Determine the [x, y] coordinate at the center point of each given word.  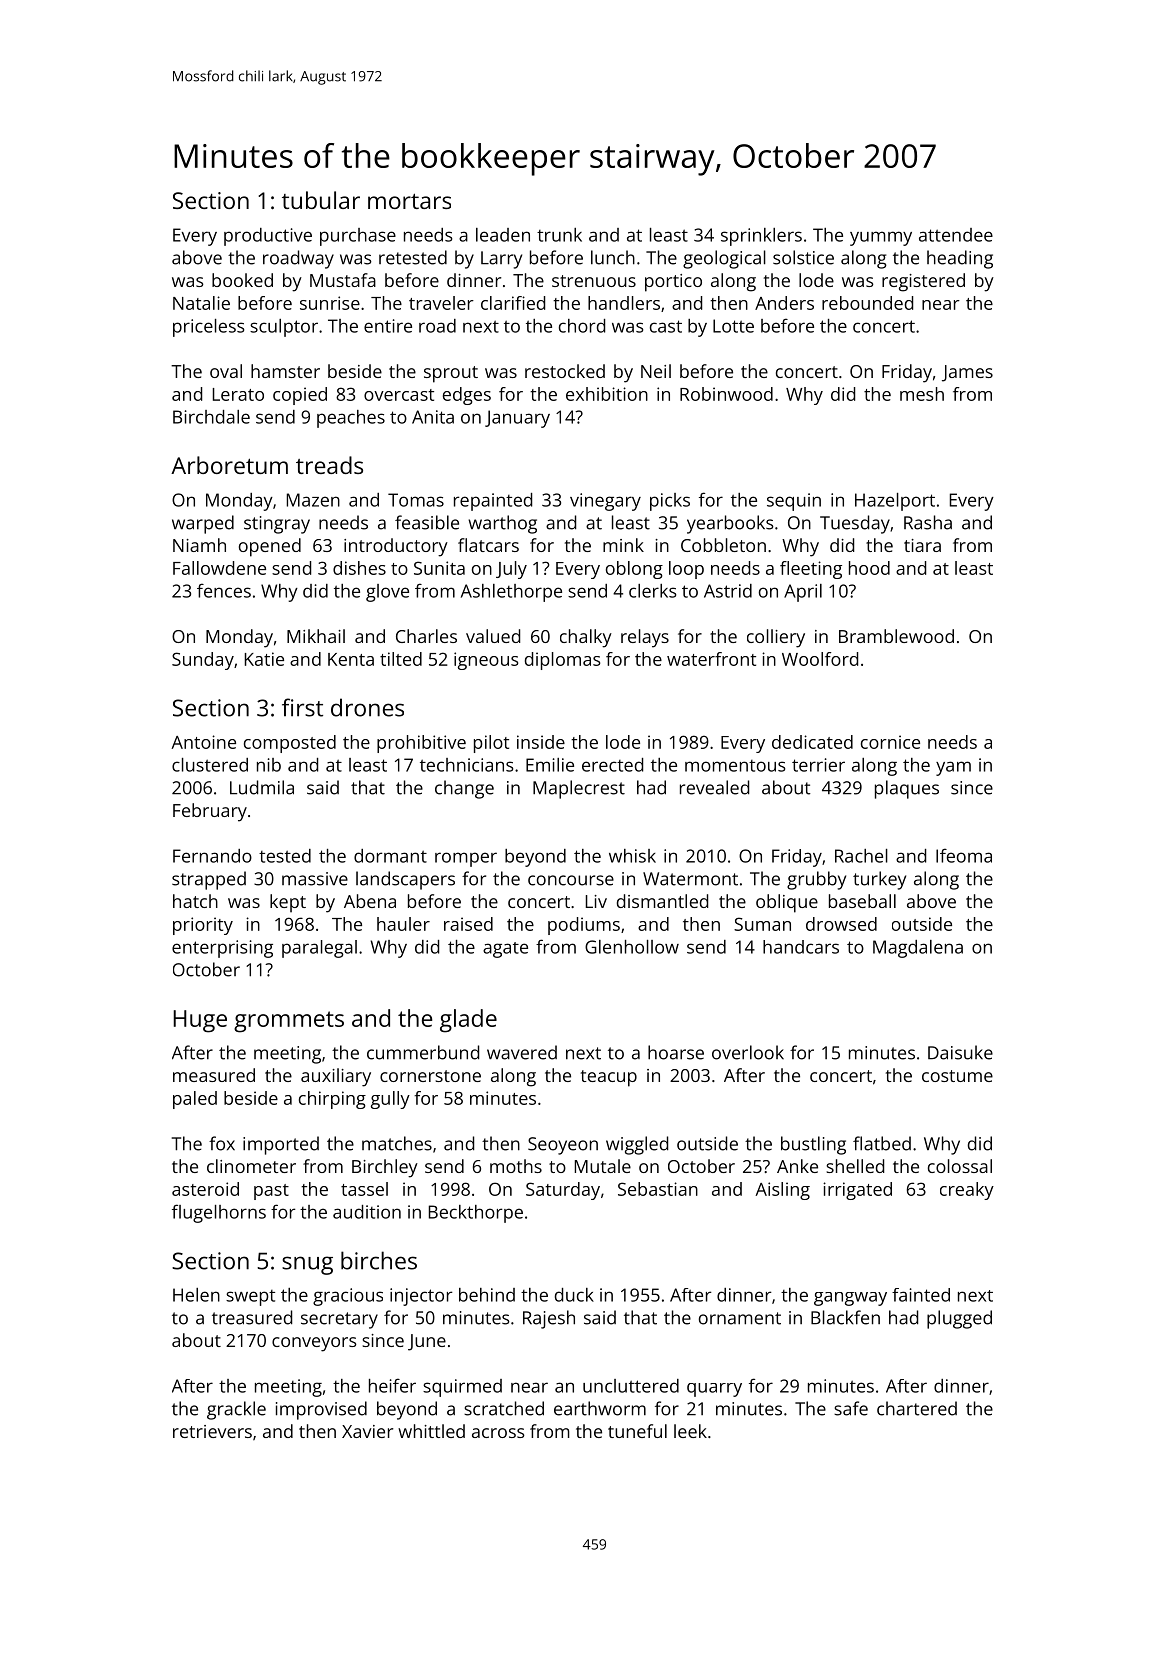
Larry [501, 260]
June [427, 1342]
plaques [907, 789]
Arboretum [229, 465]
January [517, 419]
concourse [571, 880]
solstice [803, 257]
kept [288, 903]
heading [960, 259]
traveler [441, 303]
